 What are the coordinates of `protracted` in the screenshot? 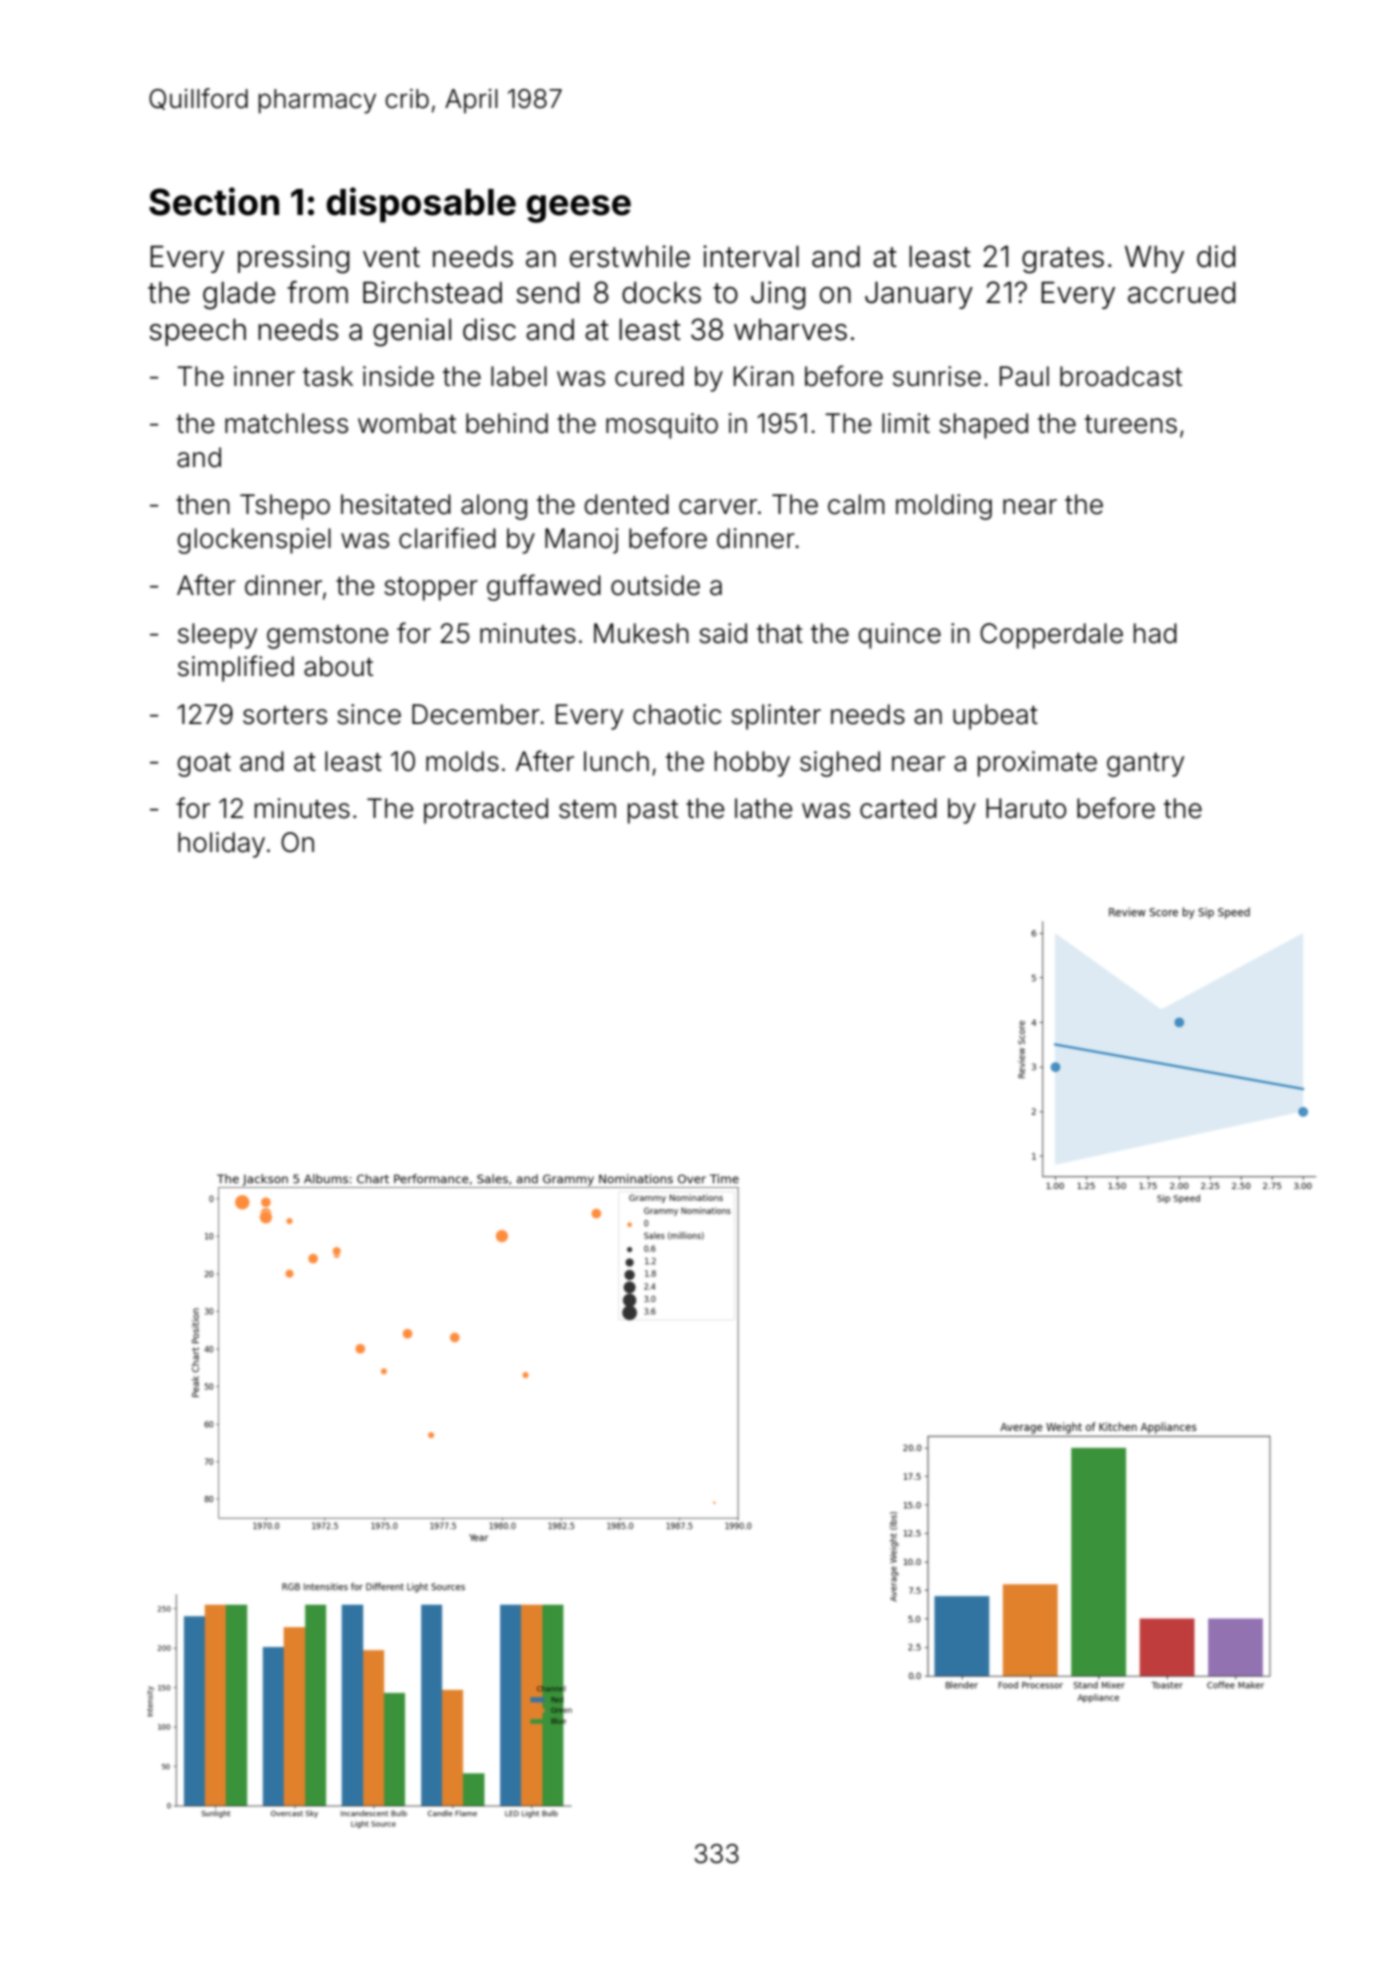 It's located at (486, 811).
